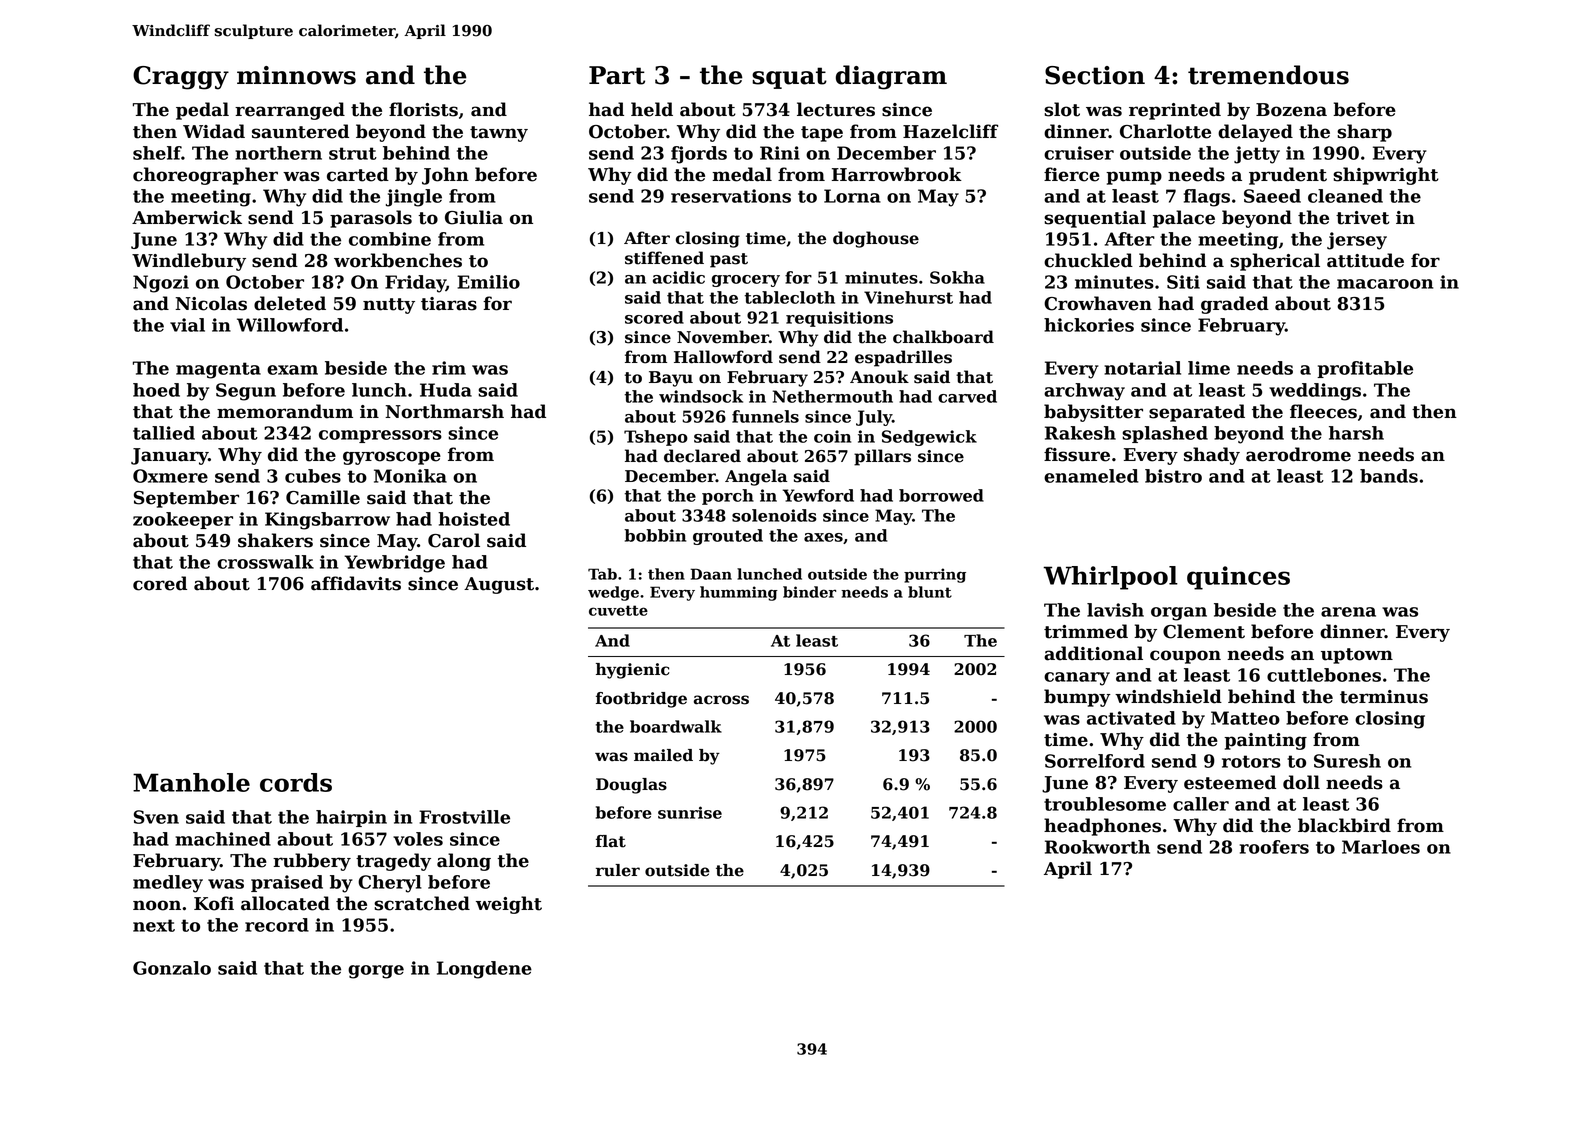  Describe the element at coordinates (1356, 433) in the page. I see `harsh` at that location.
